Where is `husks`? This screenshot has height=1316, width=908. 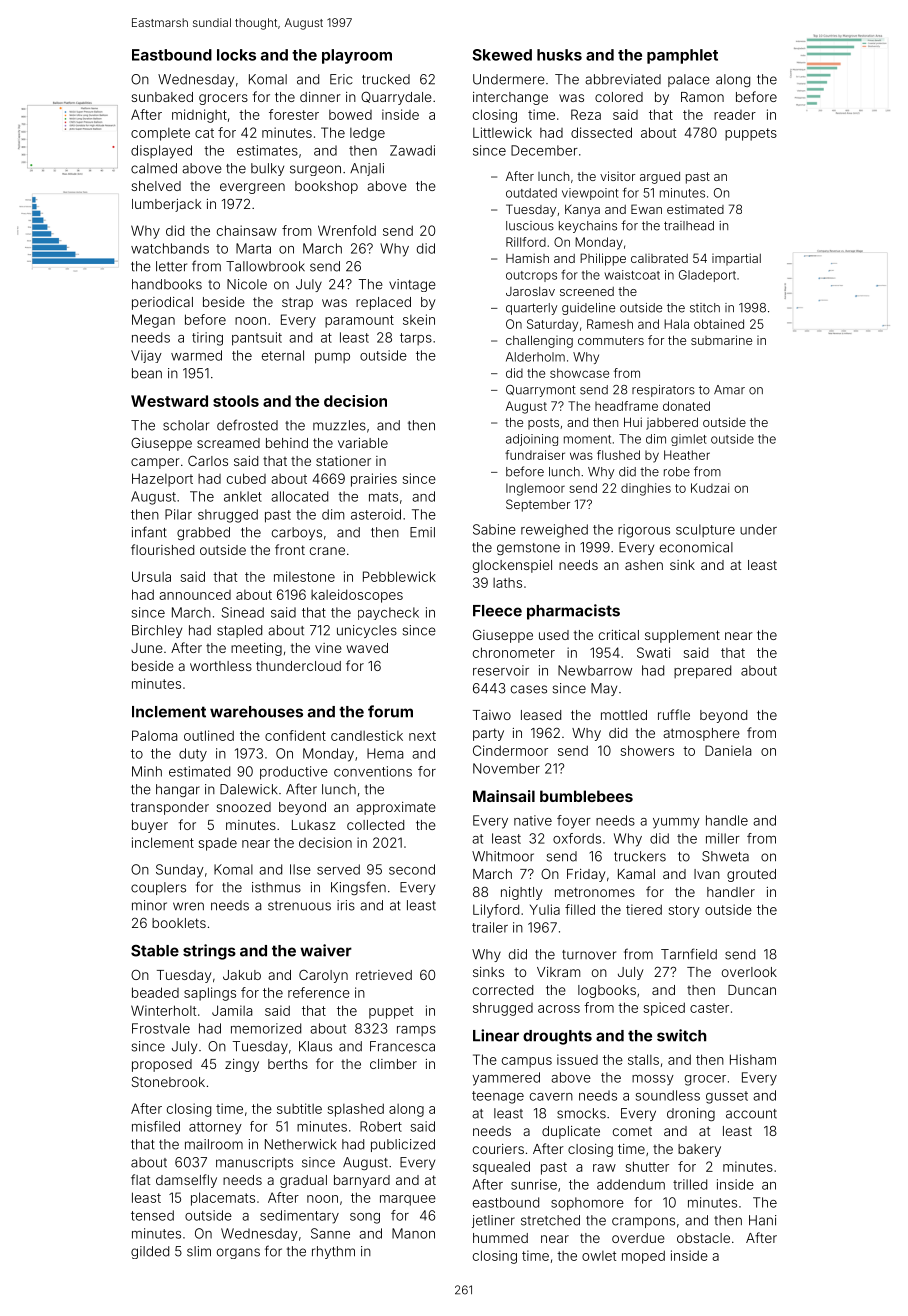
husks is located at coordinates (559, 55).
